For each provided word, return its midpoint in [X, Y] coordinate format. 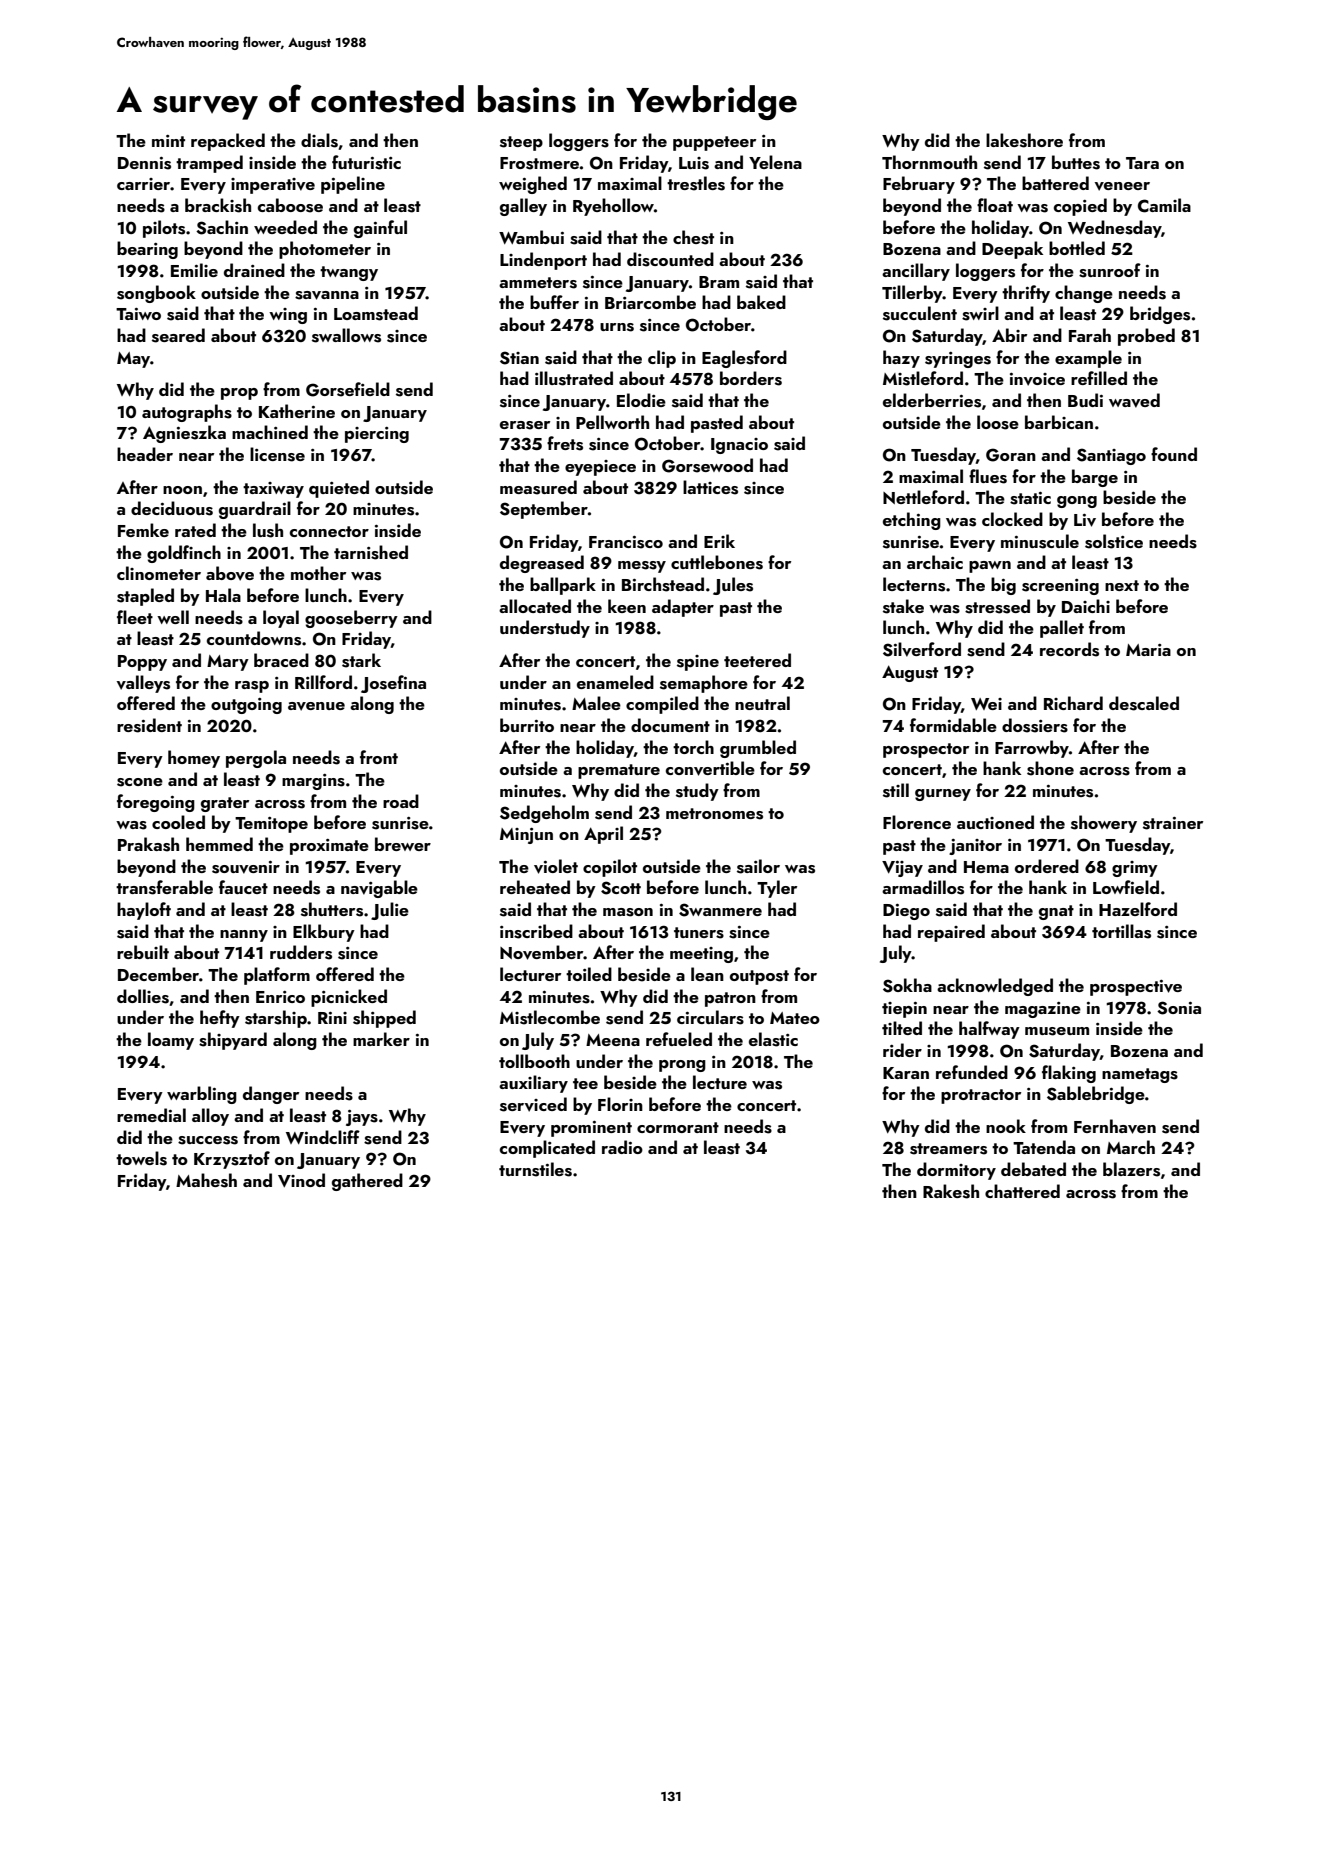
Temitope [271, 825]
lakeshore [1024, 140]
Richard [1073, 703]
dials [319, 140]
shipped [384, 1019]
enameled [615, 682]
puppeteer [714, 143]
